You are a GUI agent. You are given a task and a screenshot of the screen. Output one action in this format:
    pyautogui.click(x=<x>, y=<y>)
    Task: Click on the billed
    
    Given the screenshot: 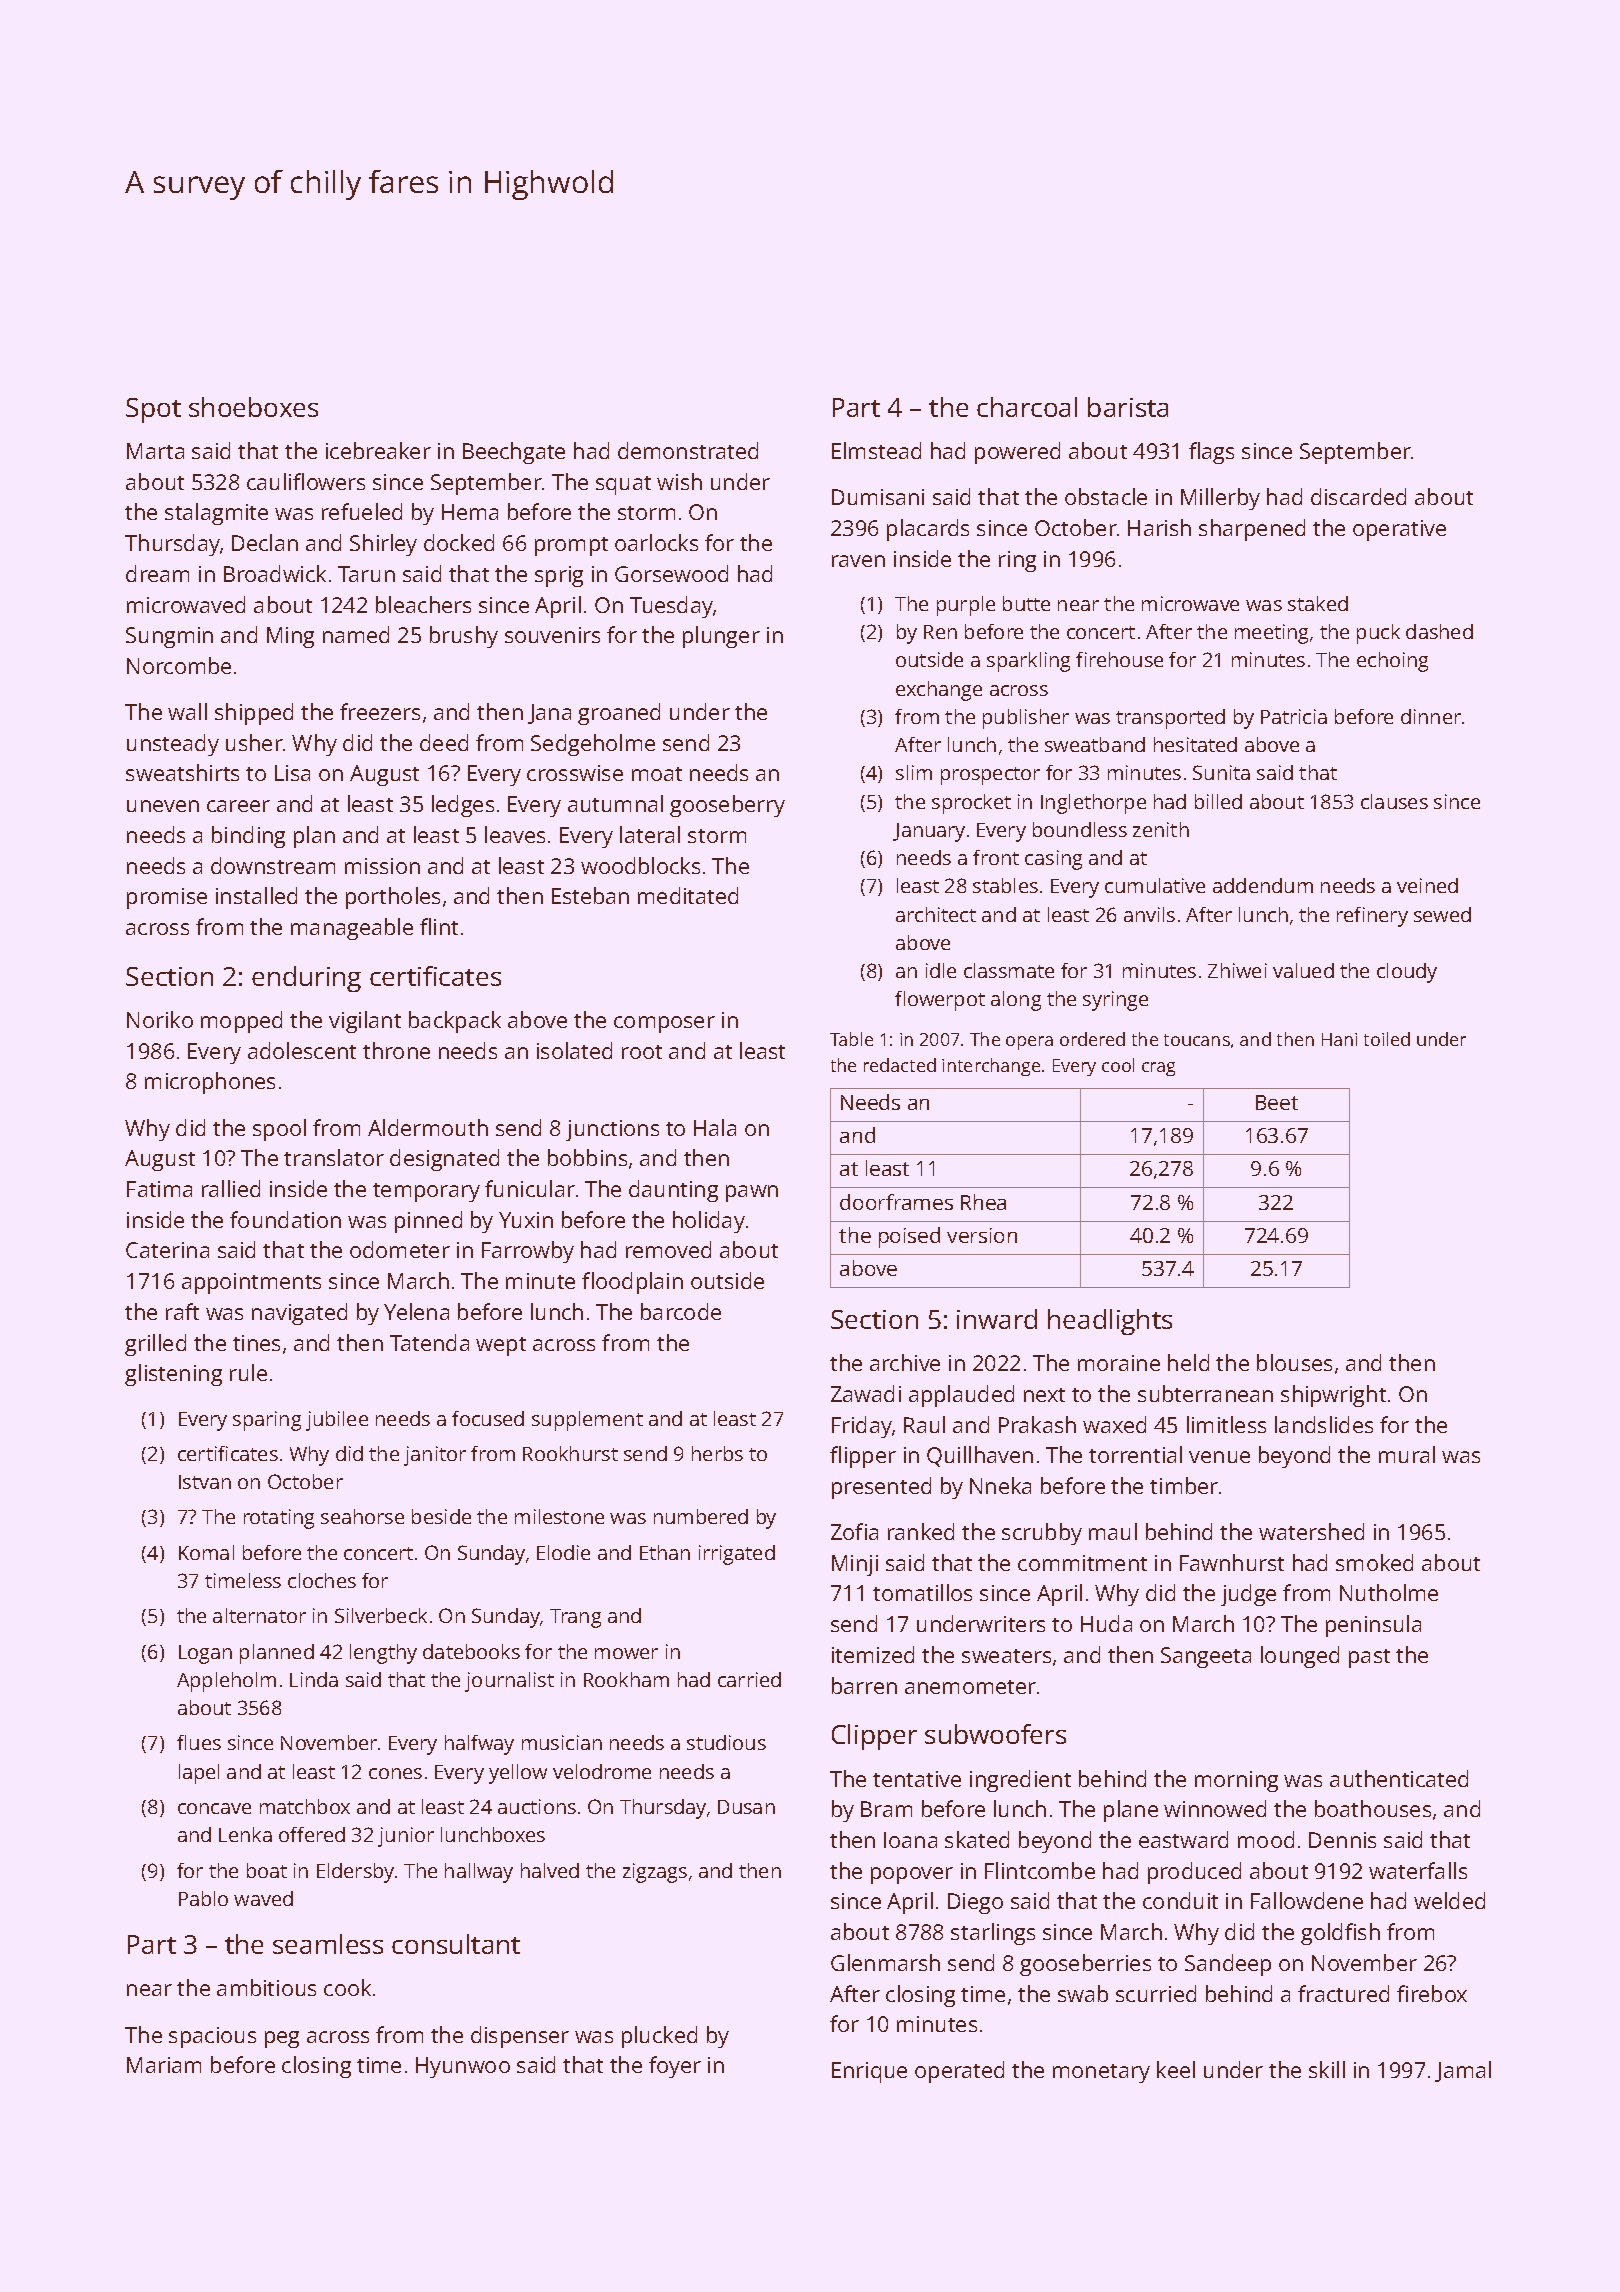 What is the action you would take?
    pyautogui.click(x=1218, y=801)
